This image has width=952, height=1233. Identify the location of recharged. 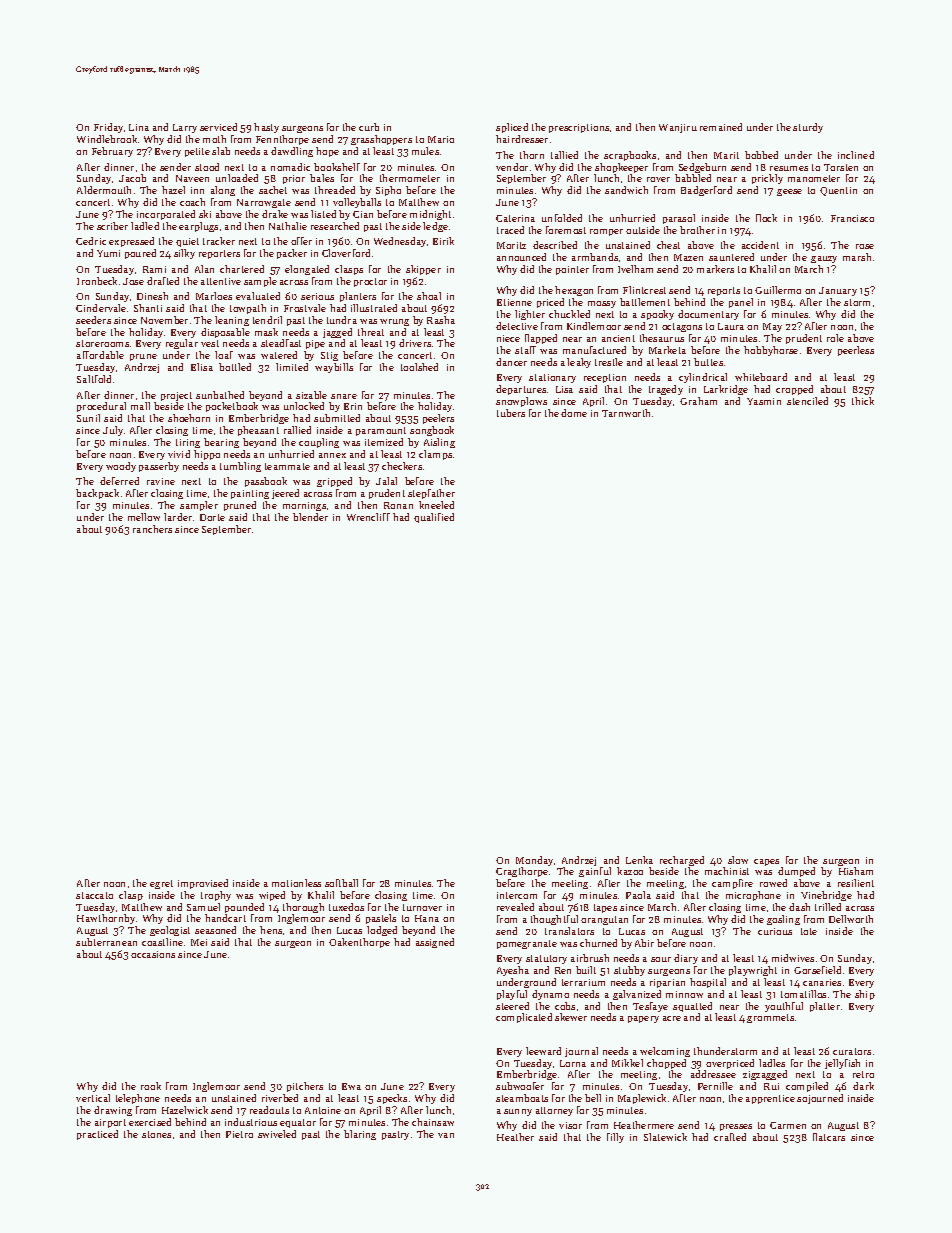
(682, 861).
